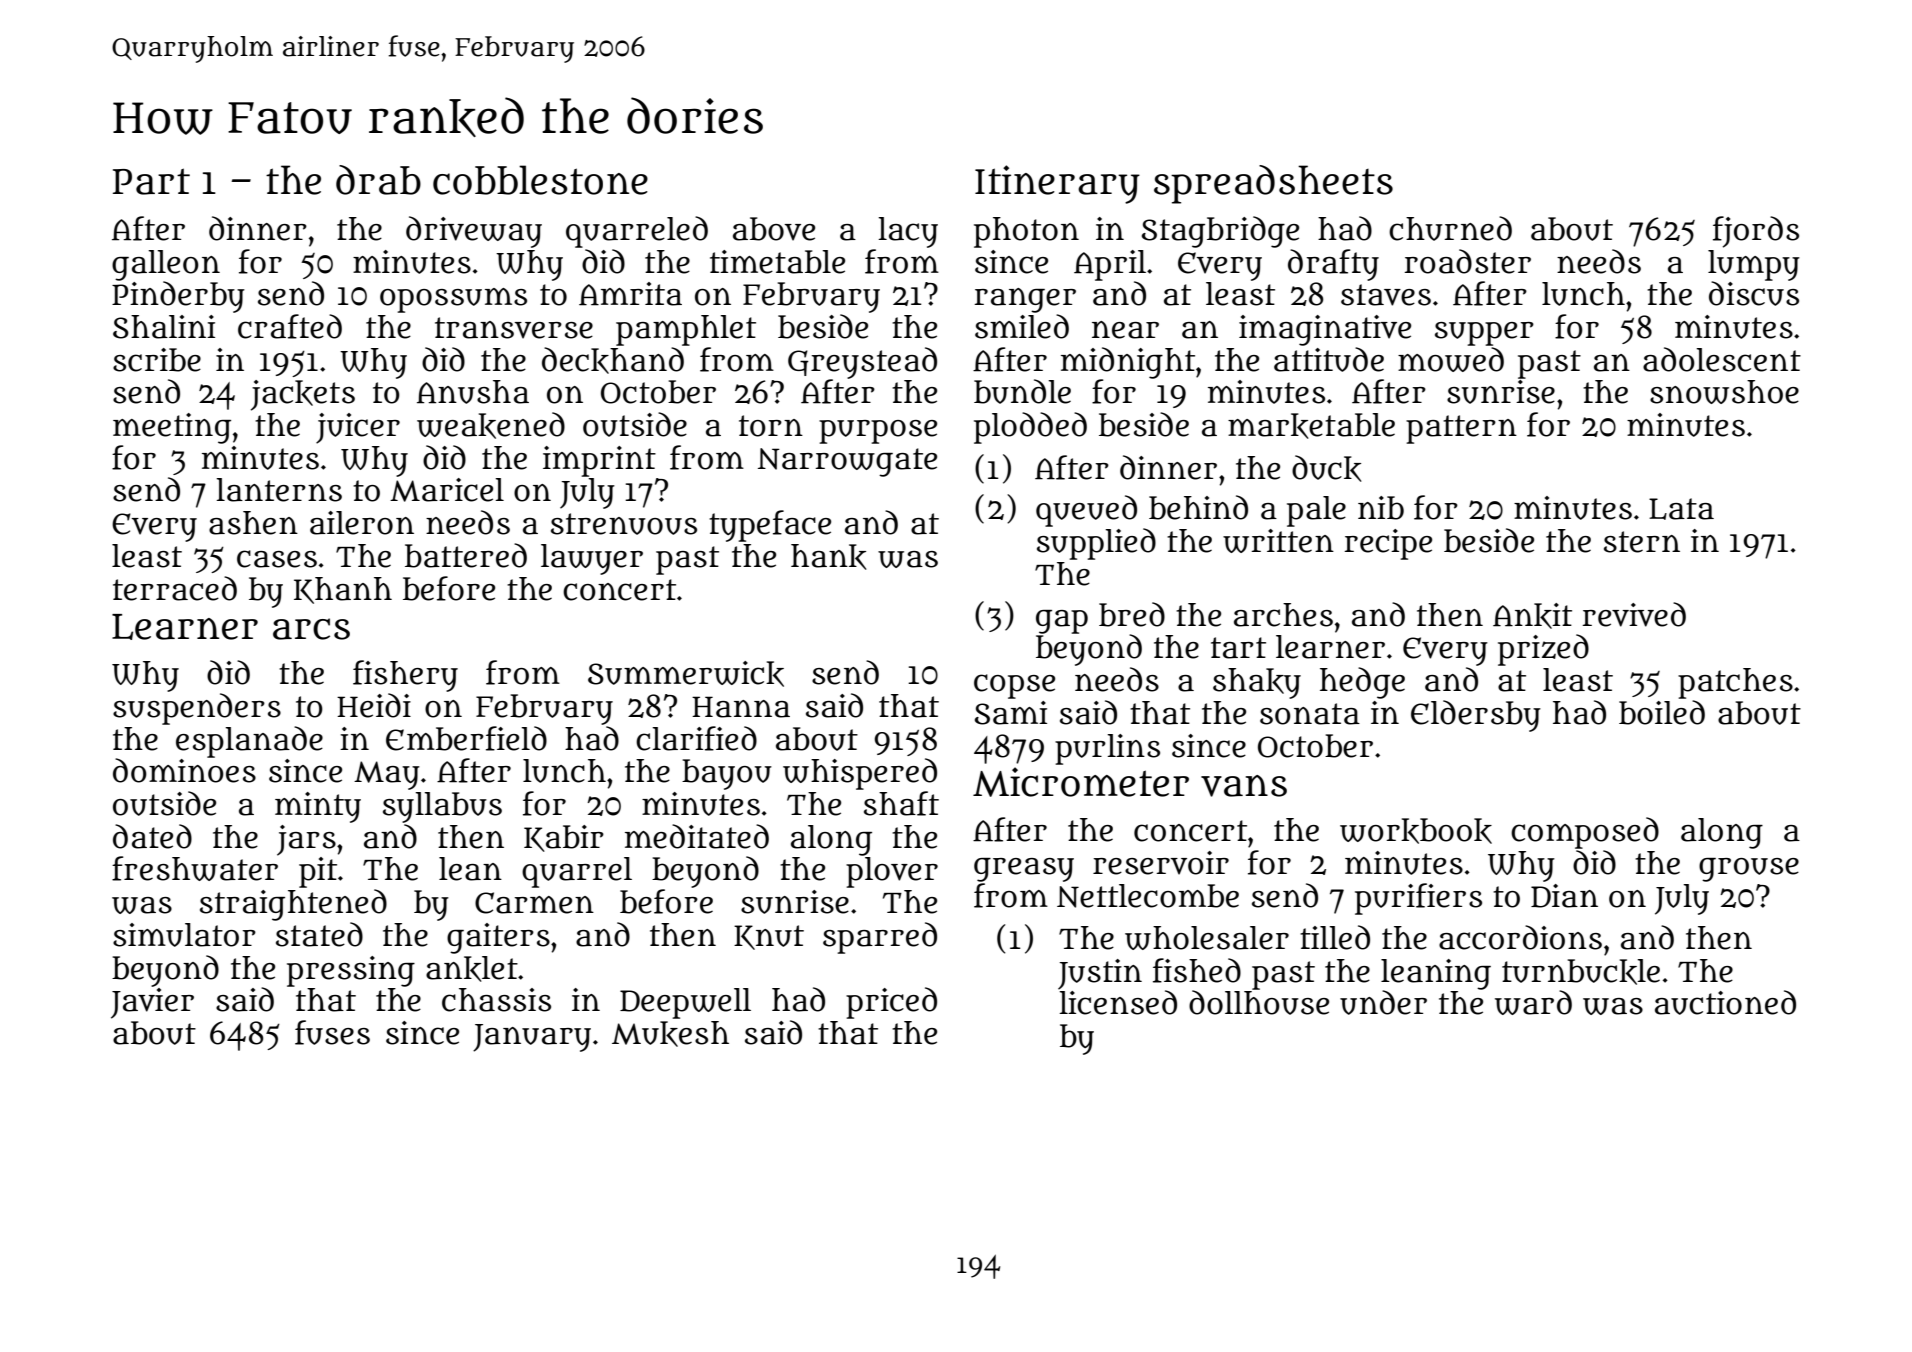 This screenshot has height=1352, width=1912. Describe the element at coordinates (1273, 184) in the screenshot. I see `spreadsheets` at that location.
